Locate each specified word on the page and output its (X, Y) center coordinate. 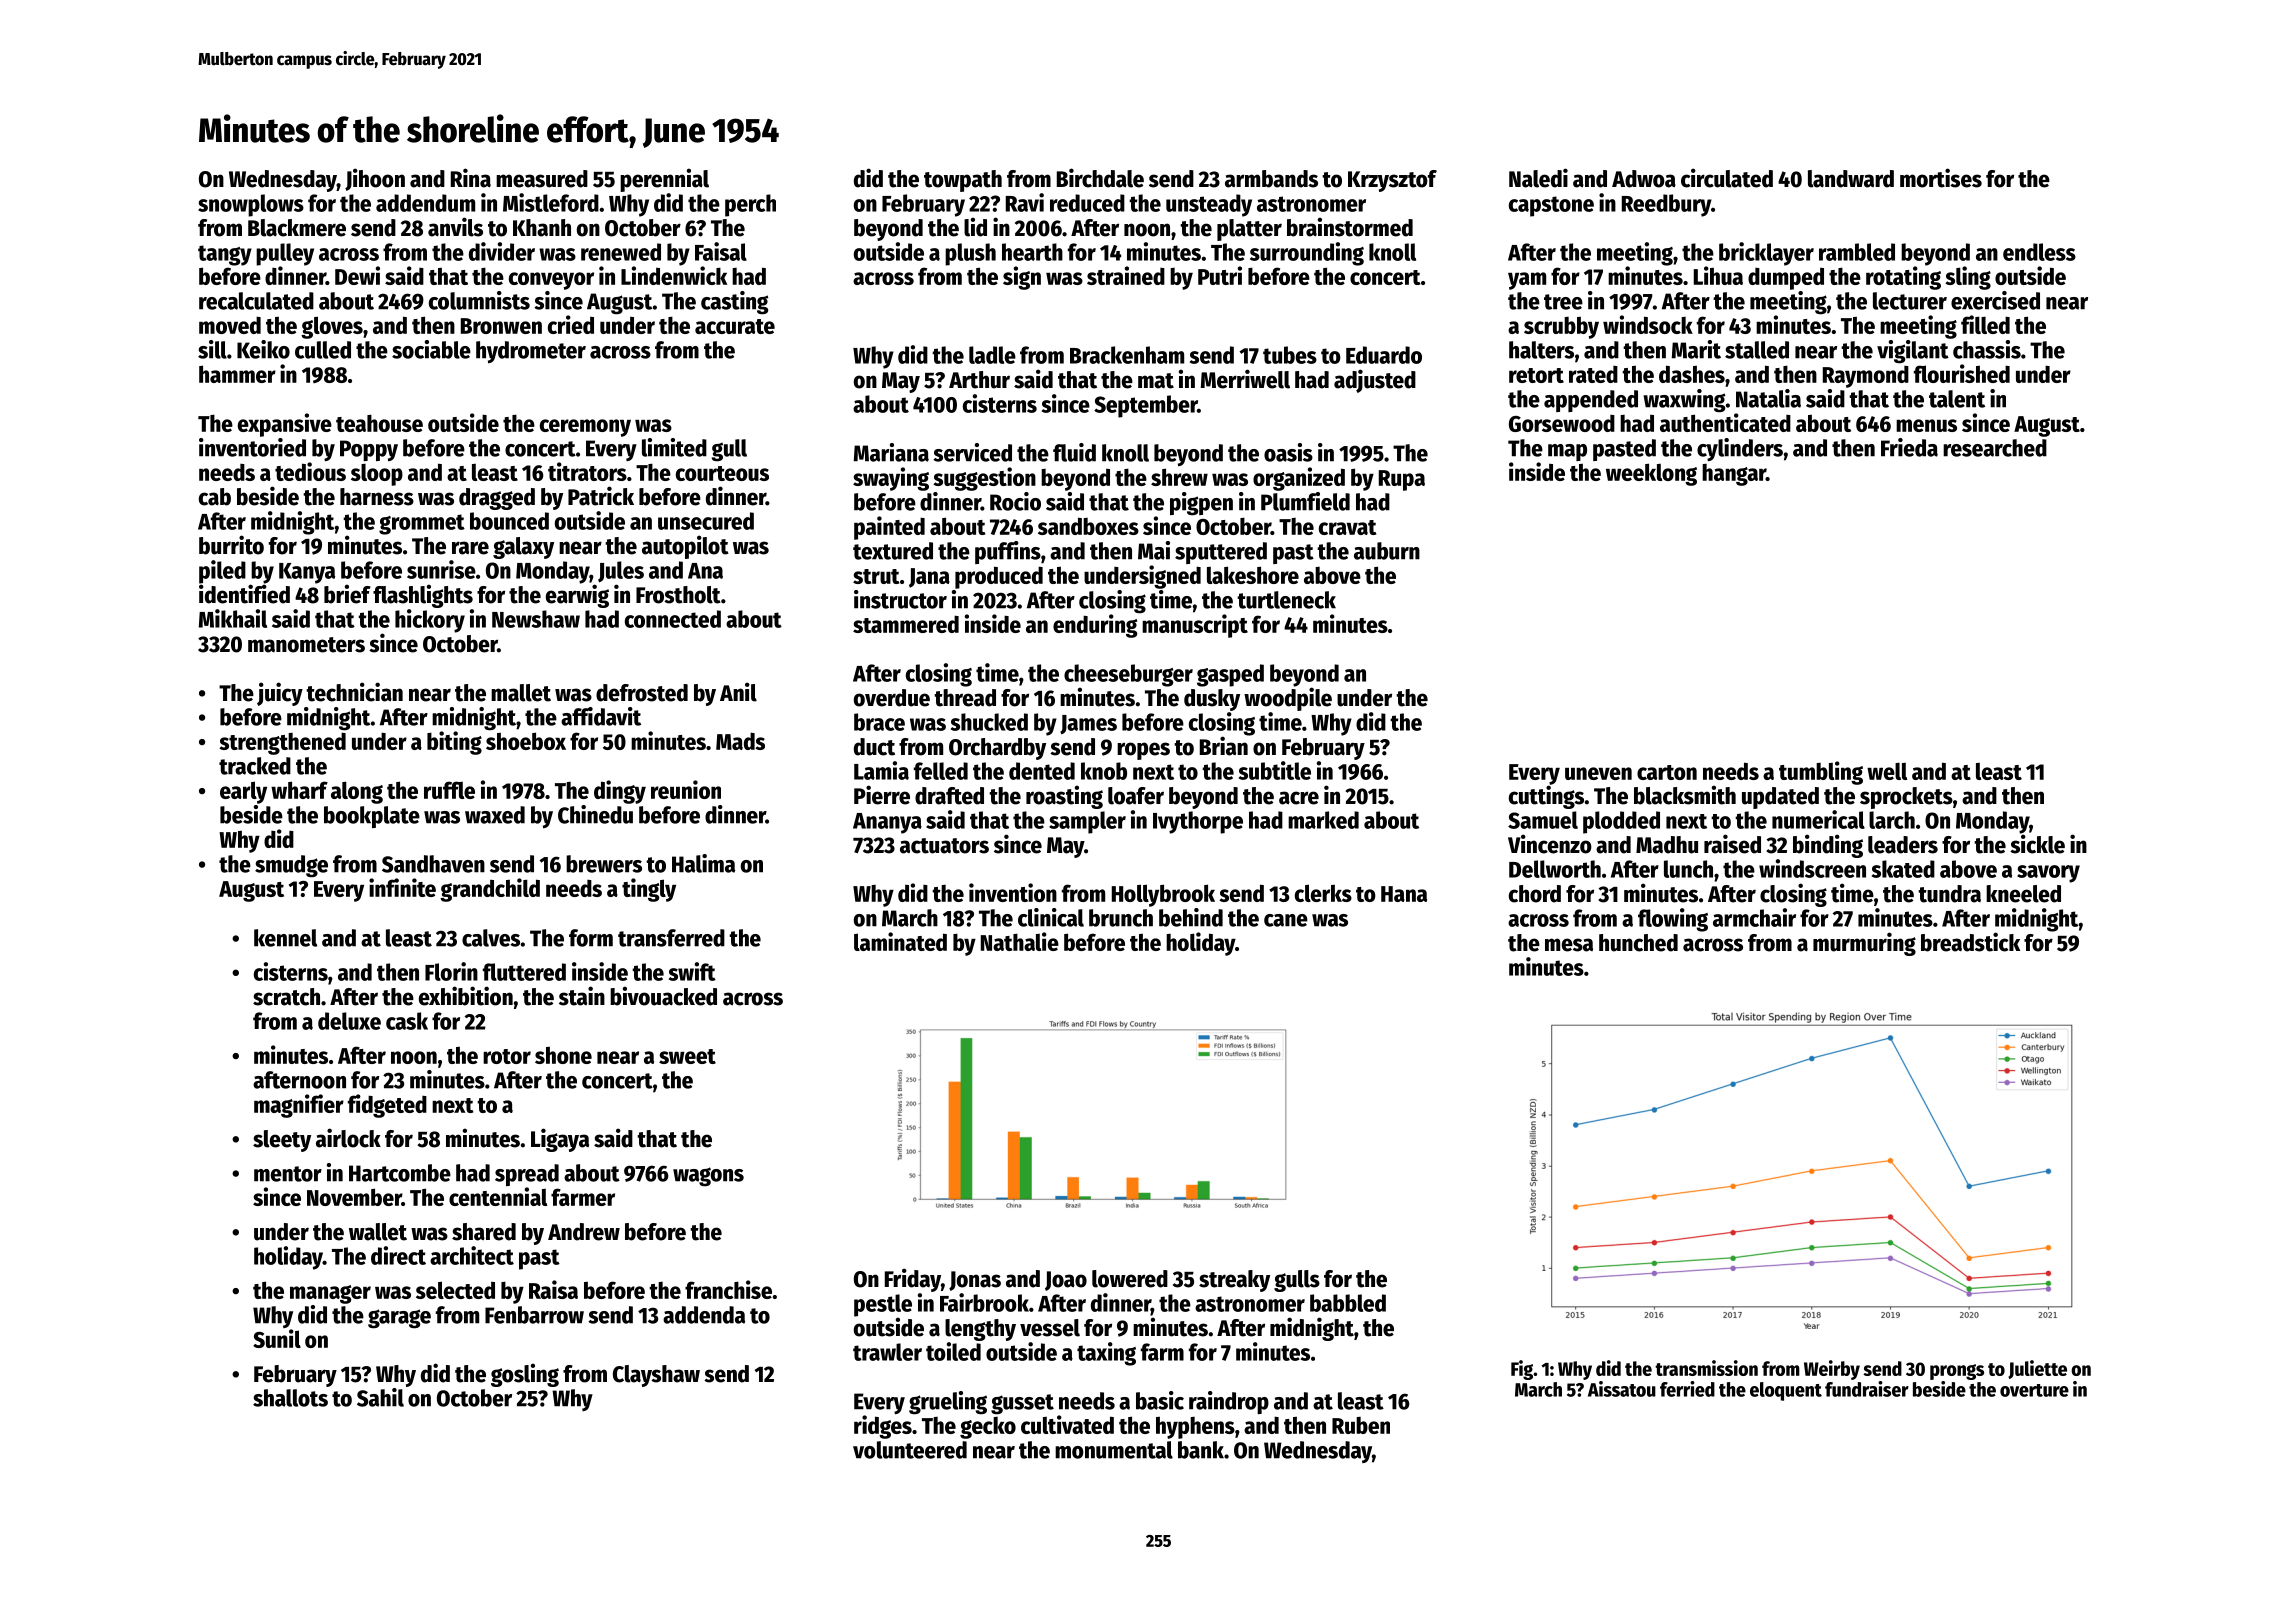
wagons (708, 1177)
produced (999, 577)
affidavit (601, 716)
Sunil (277, 1338)
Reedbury (1666, 205)
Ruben (1361, 1425)
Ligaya (560, 1140)
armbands (1271, 179)
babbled (1348, 1303)
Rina (471, 178)
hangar (1734, 475)
